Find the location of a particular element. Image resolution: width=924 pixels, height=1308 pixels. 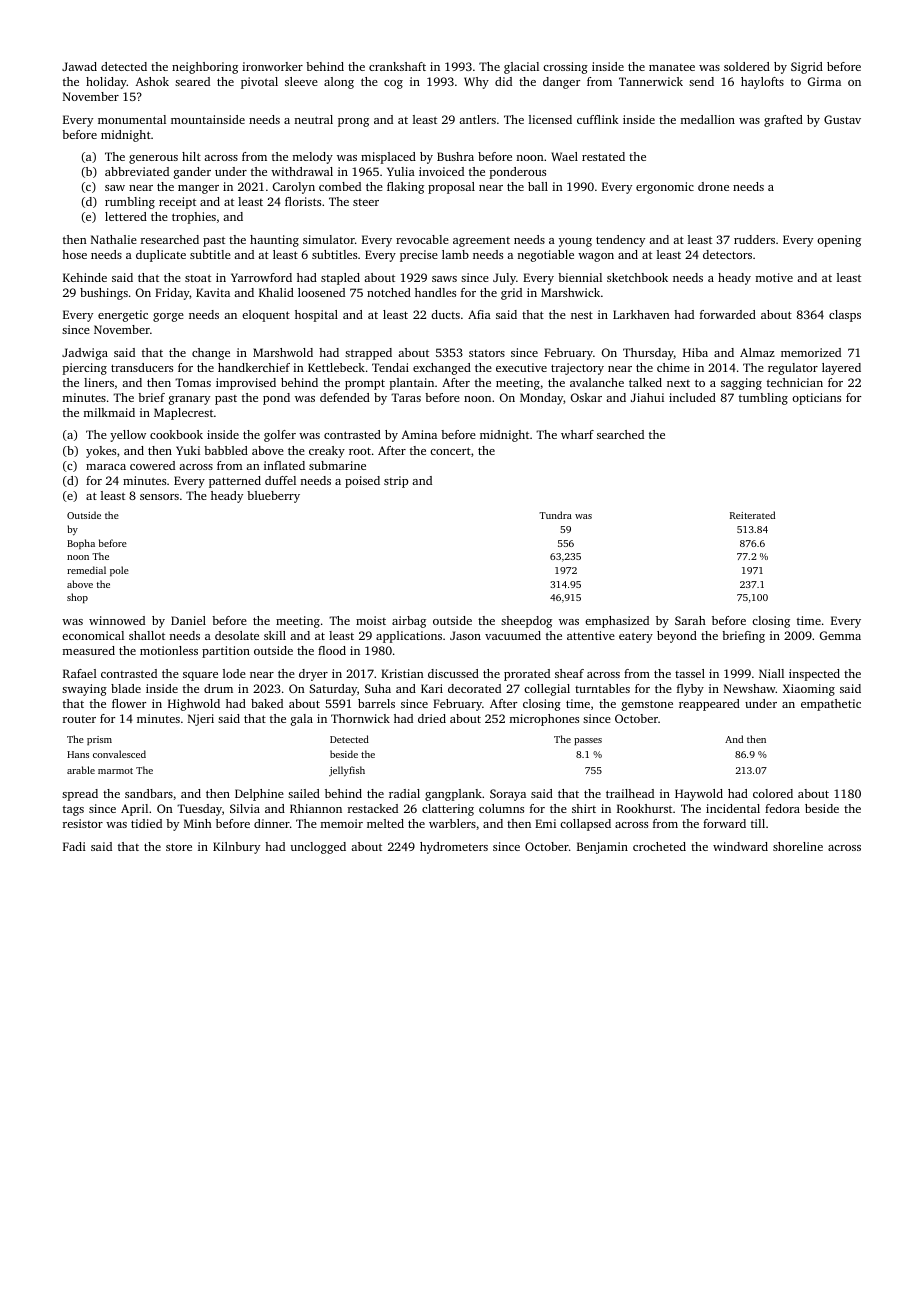

airbag is located at coordinates (409, 622).
